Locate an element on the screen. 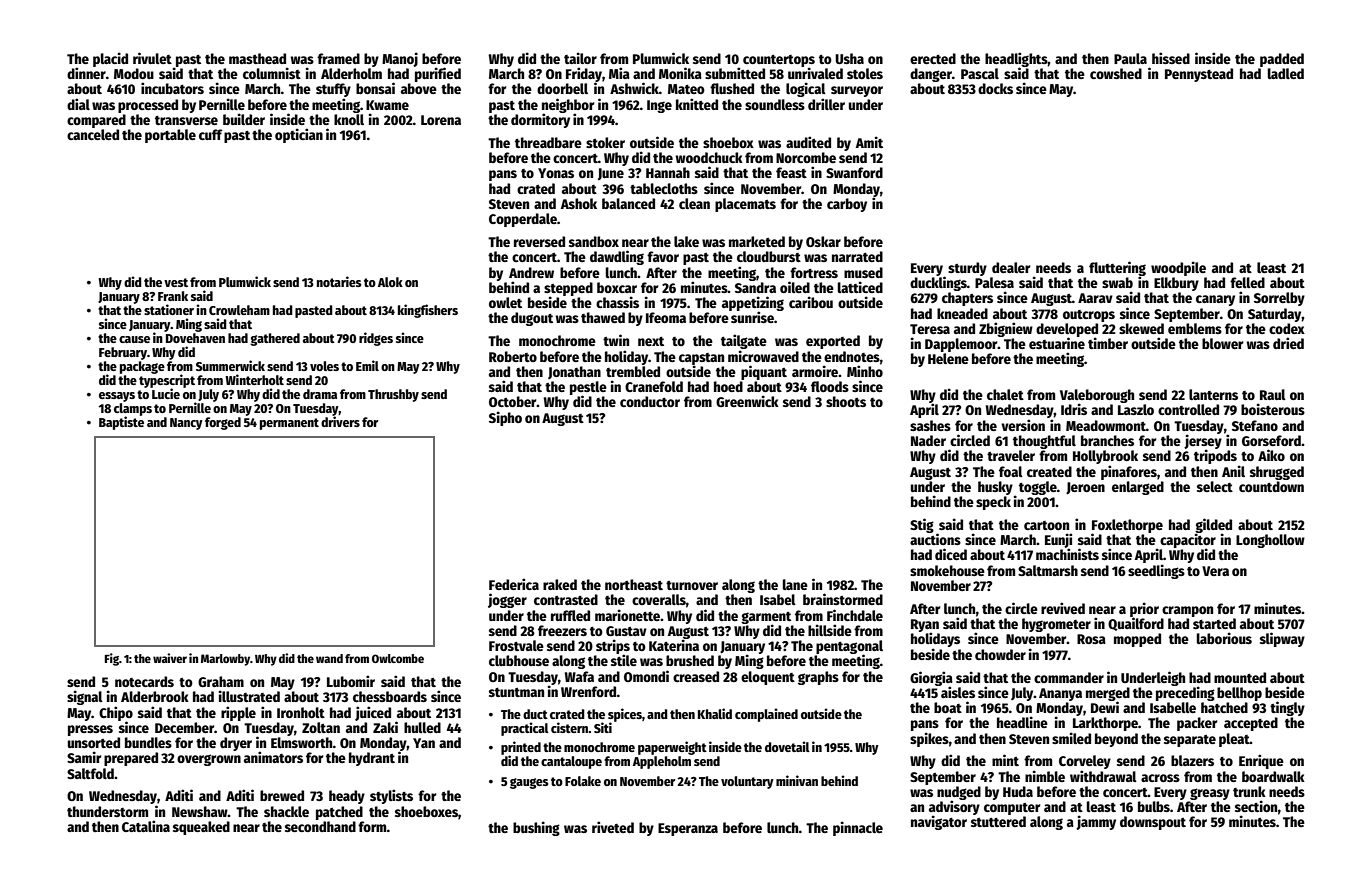  Fig is located at coordinates (112, 659).
